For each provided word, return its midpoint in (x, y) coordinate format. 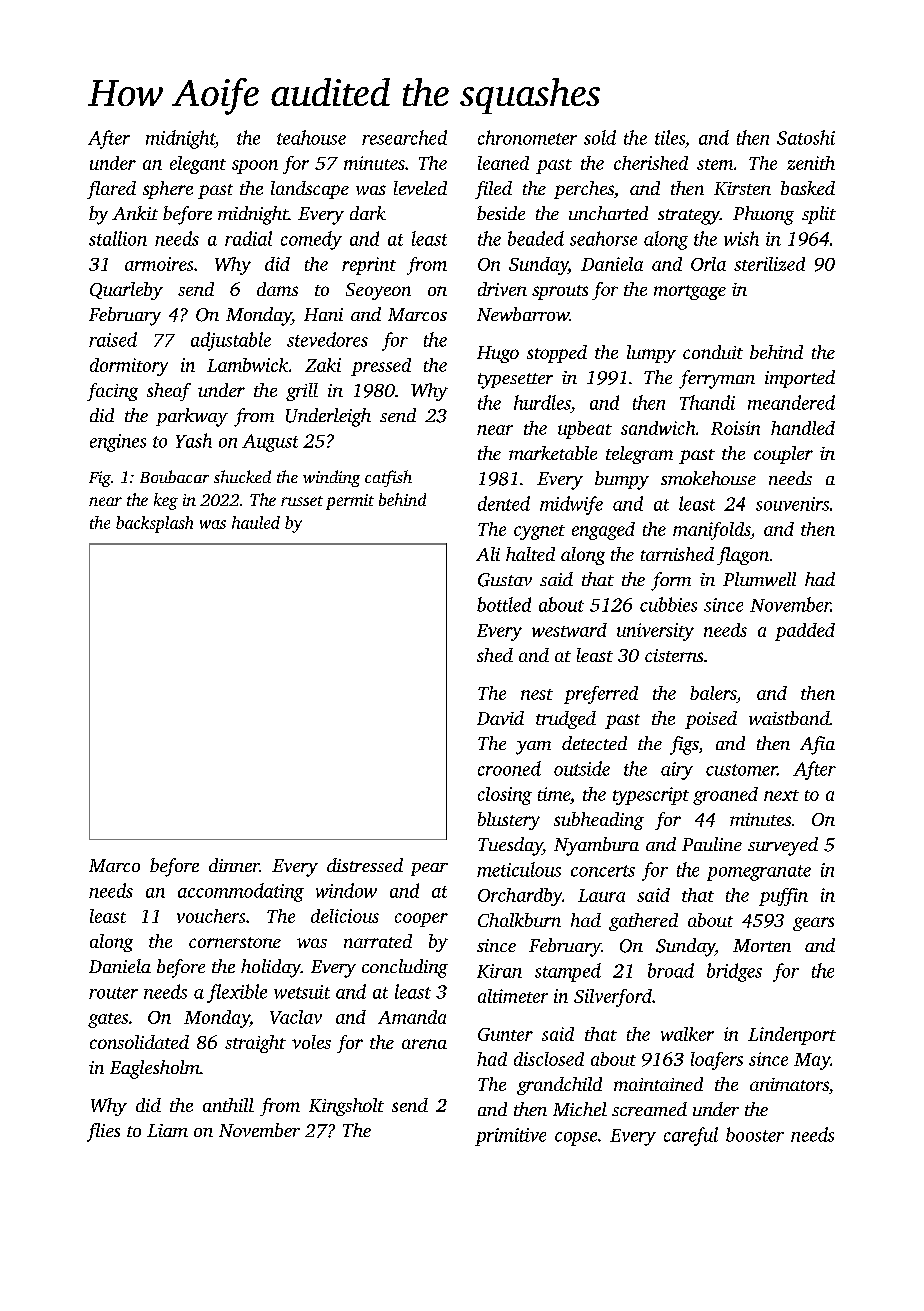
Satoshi (806, 137)
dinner (234, 865)
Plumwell (759, 579)
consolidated (139, 1042)
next (781, 795)
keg (166, 501)
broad (671, 970)
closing (505, 796)
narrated (378, 941)
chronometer (527, 137)
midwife (571, 505)
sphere (168, 190)
